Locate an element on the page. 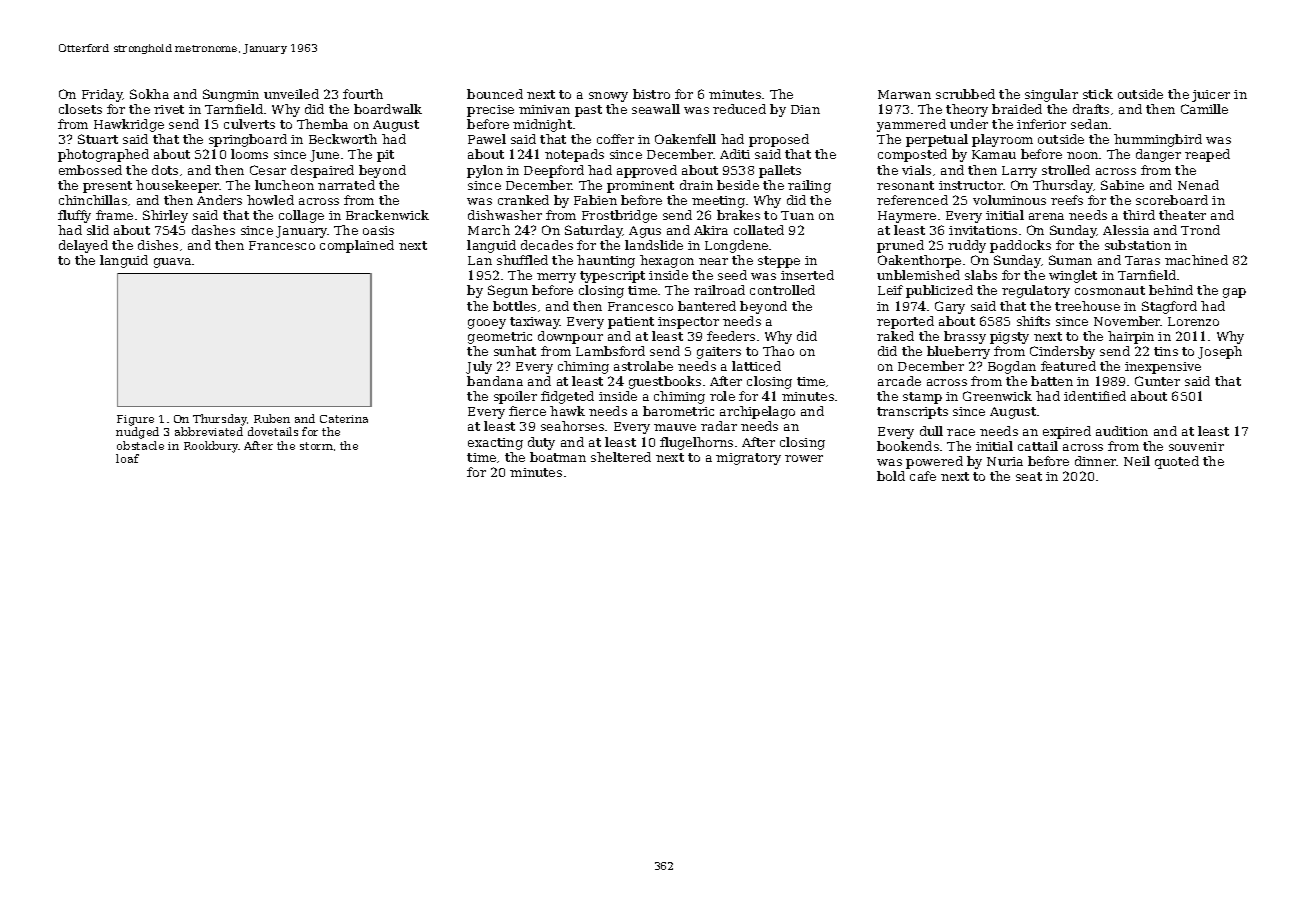 The height and width of the image is (924, 1308). identified is located at coordinates (1095, 396).
